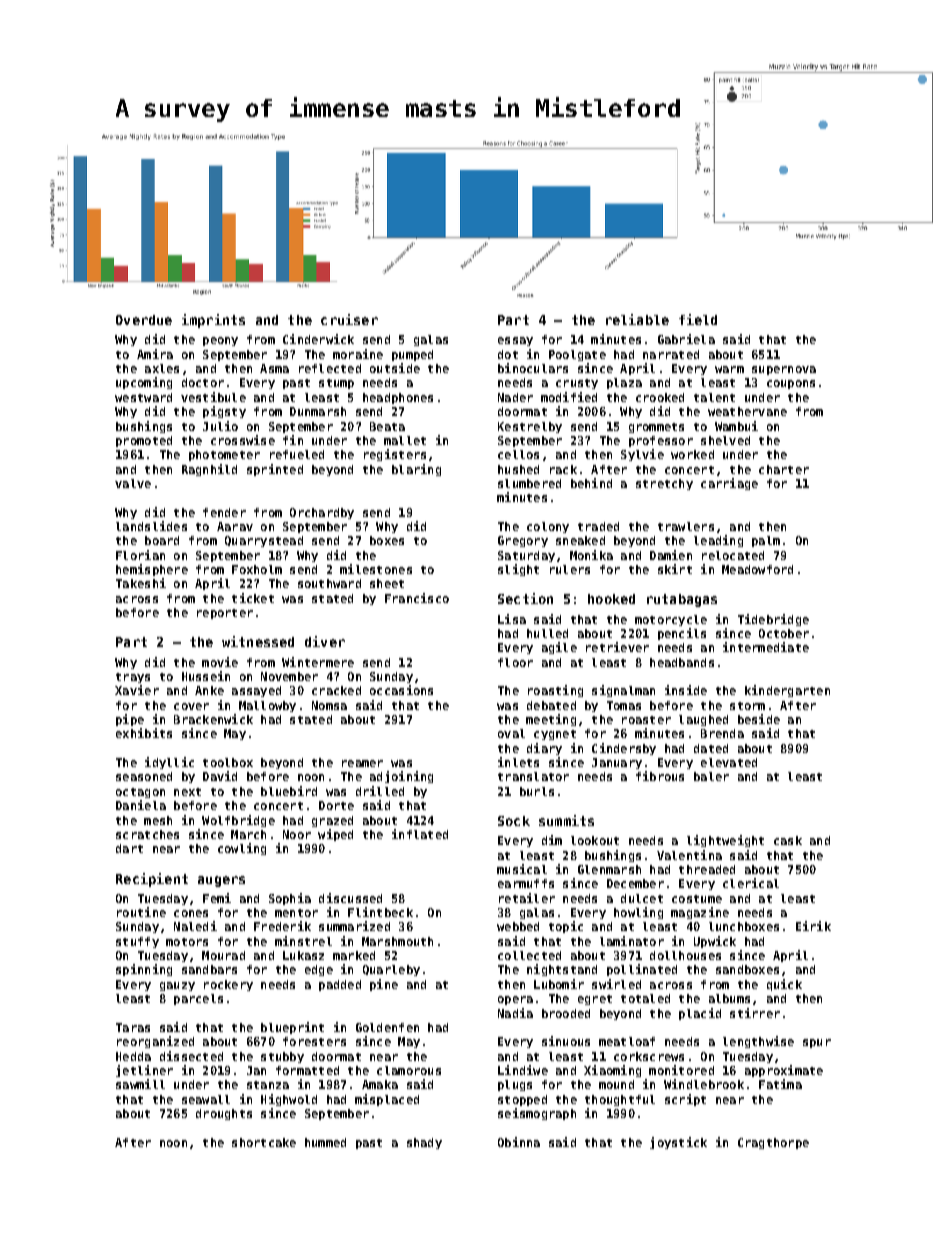  Describe the element at coordinates (523, 541) in the screenshot. I see `Gregory` at that location.
